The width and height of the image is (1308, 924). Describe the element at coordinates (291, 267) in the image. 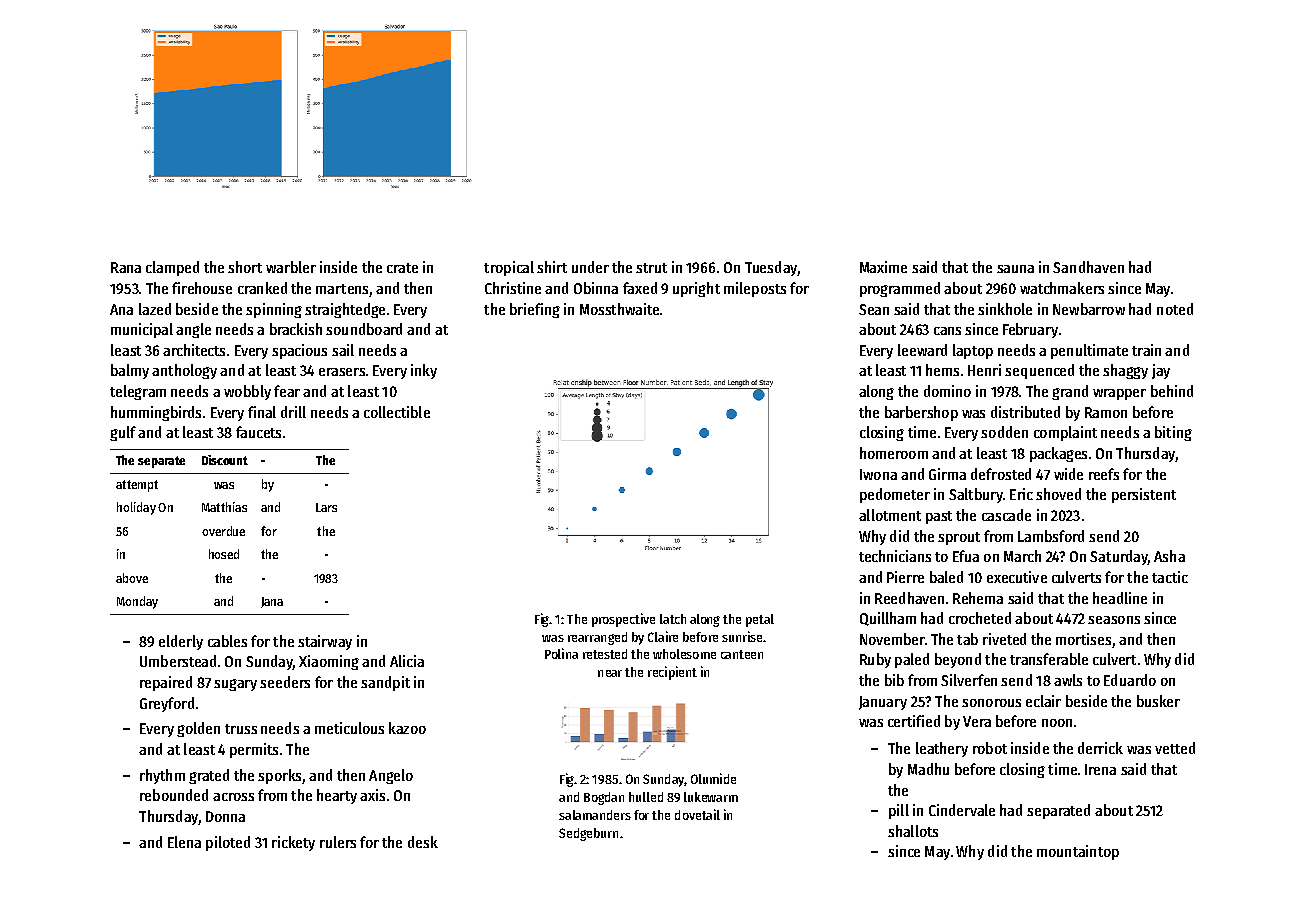

I see `warbler` at that location.
